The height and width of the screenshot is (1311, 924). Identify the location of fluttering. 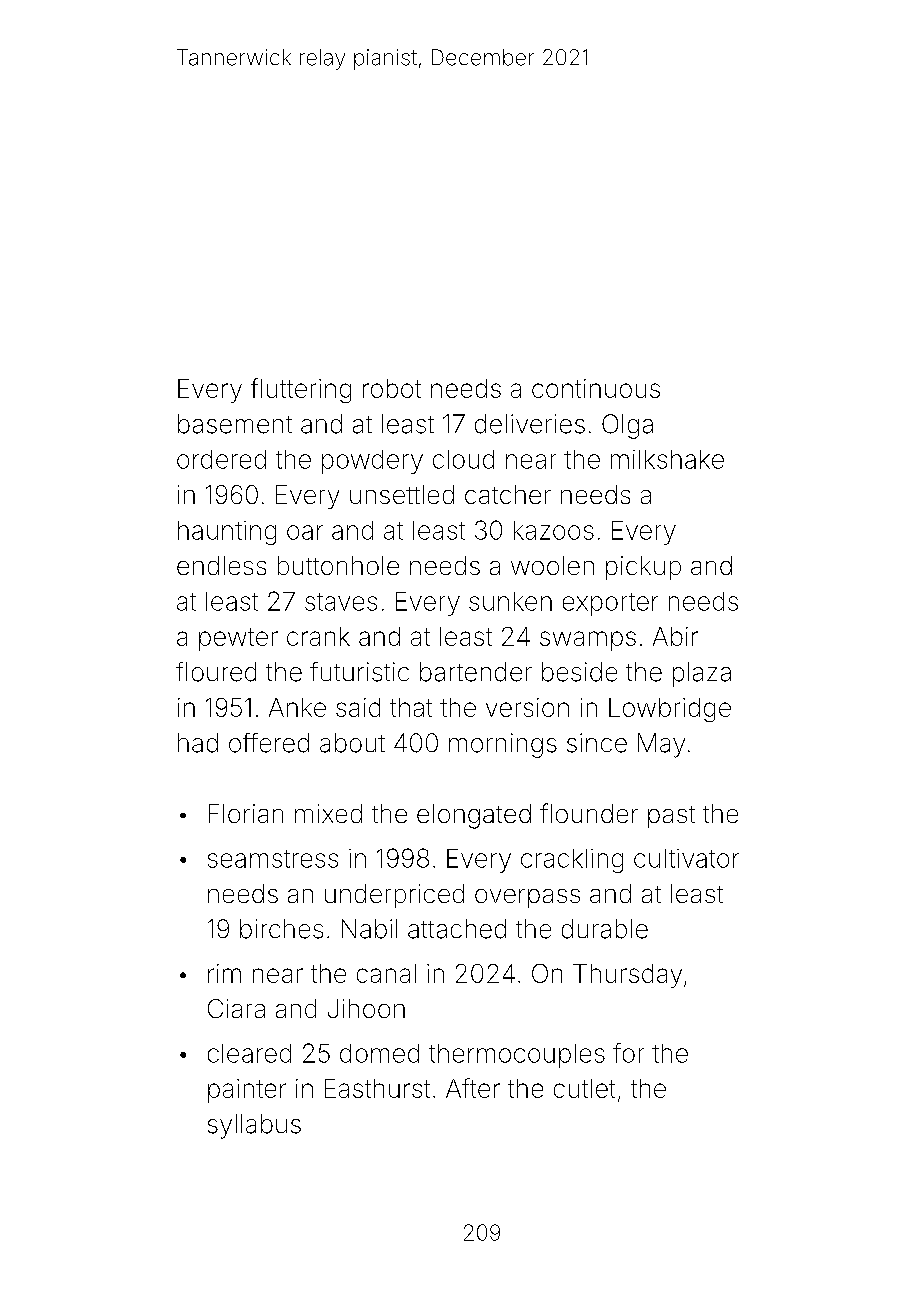
(301, 390).
